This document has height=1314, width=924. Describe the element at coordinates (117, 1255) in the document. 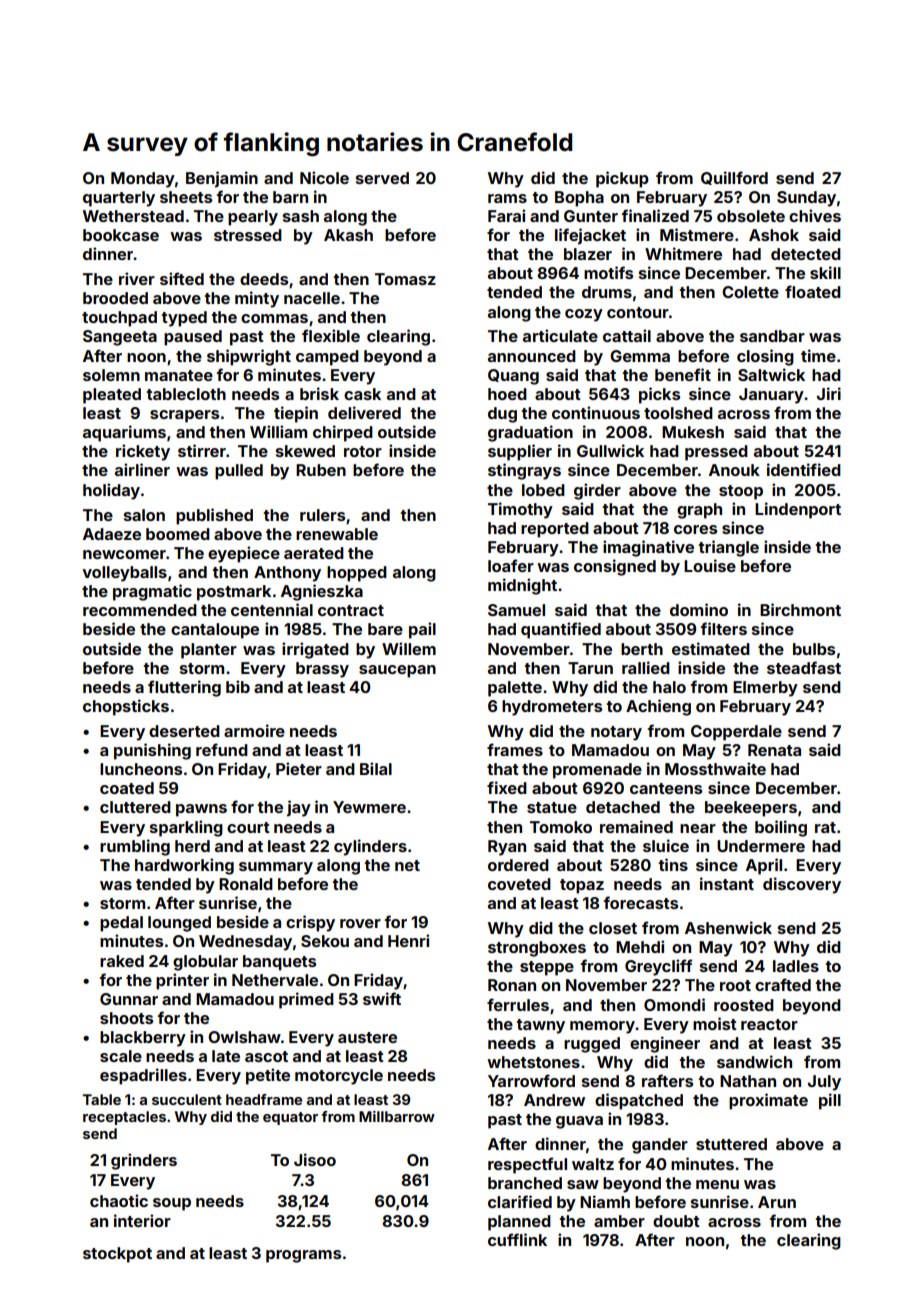

I see `stockpot` at that location.
